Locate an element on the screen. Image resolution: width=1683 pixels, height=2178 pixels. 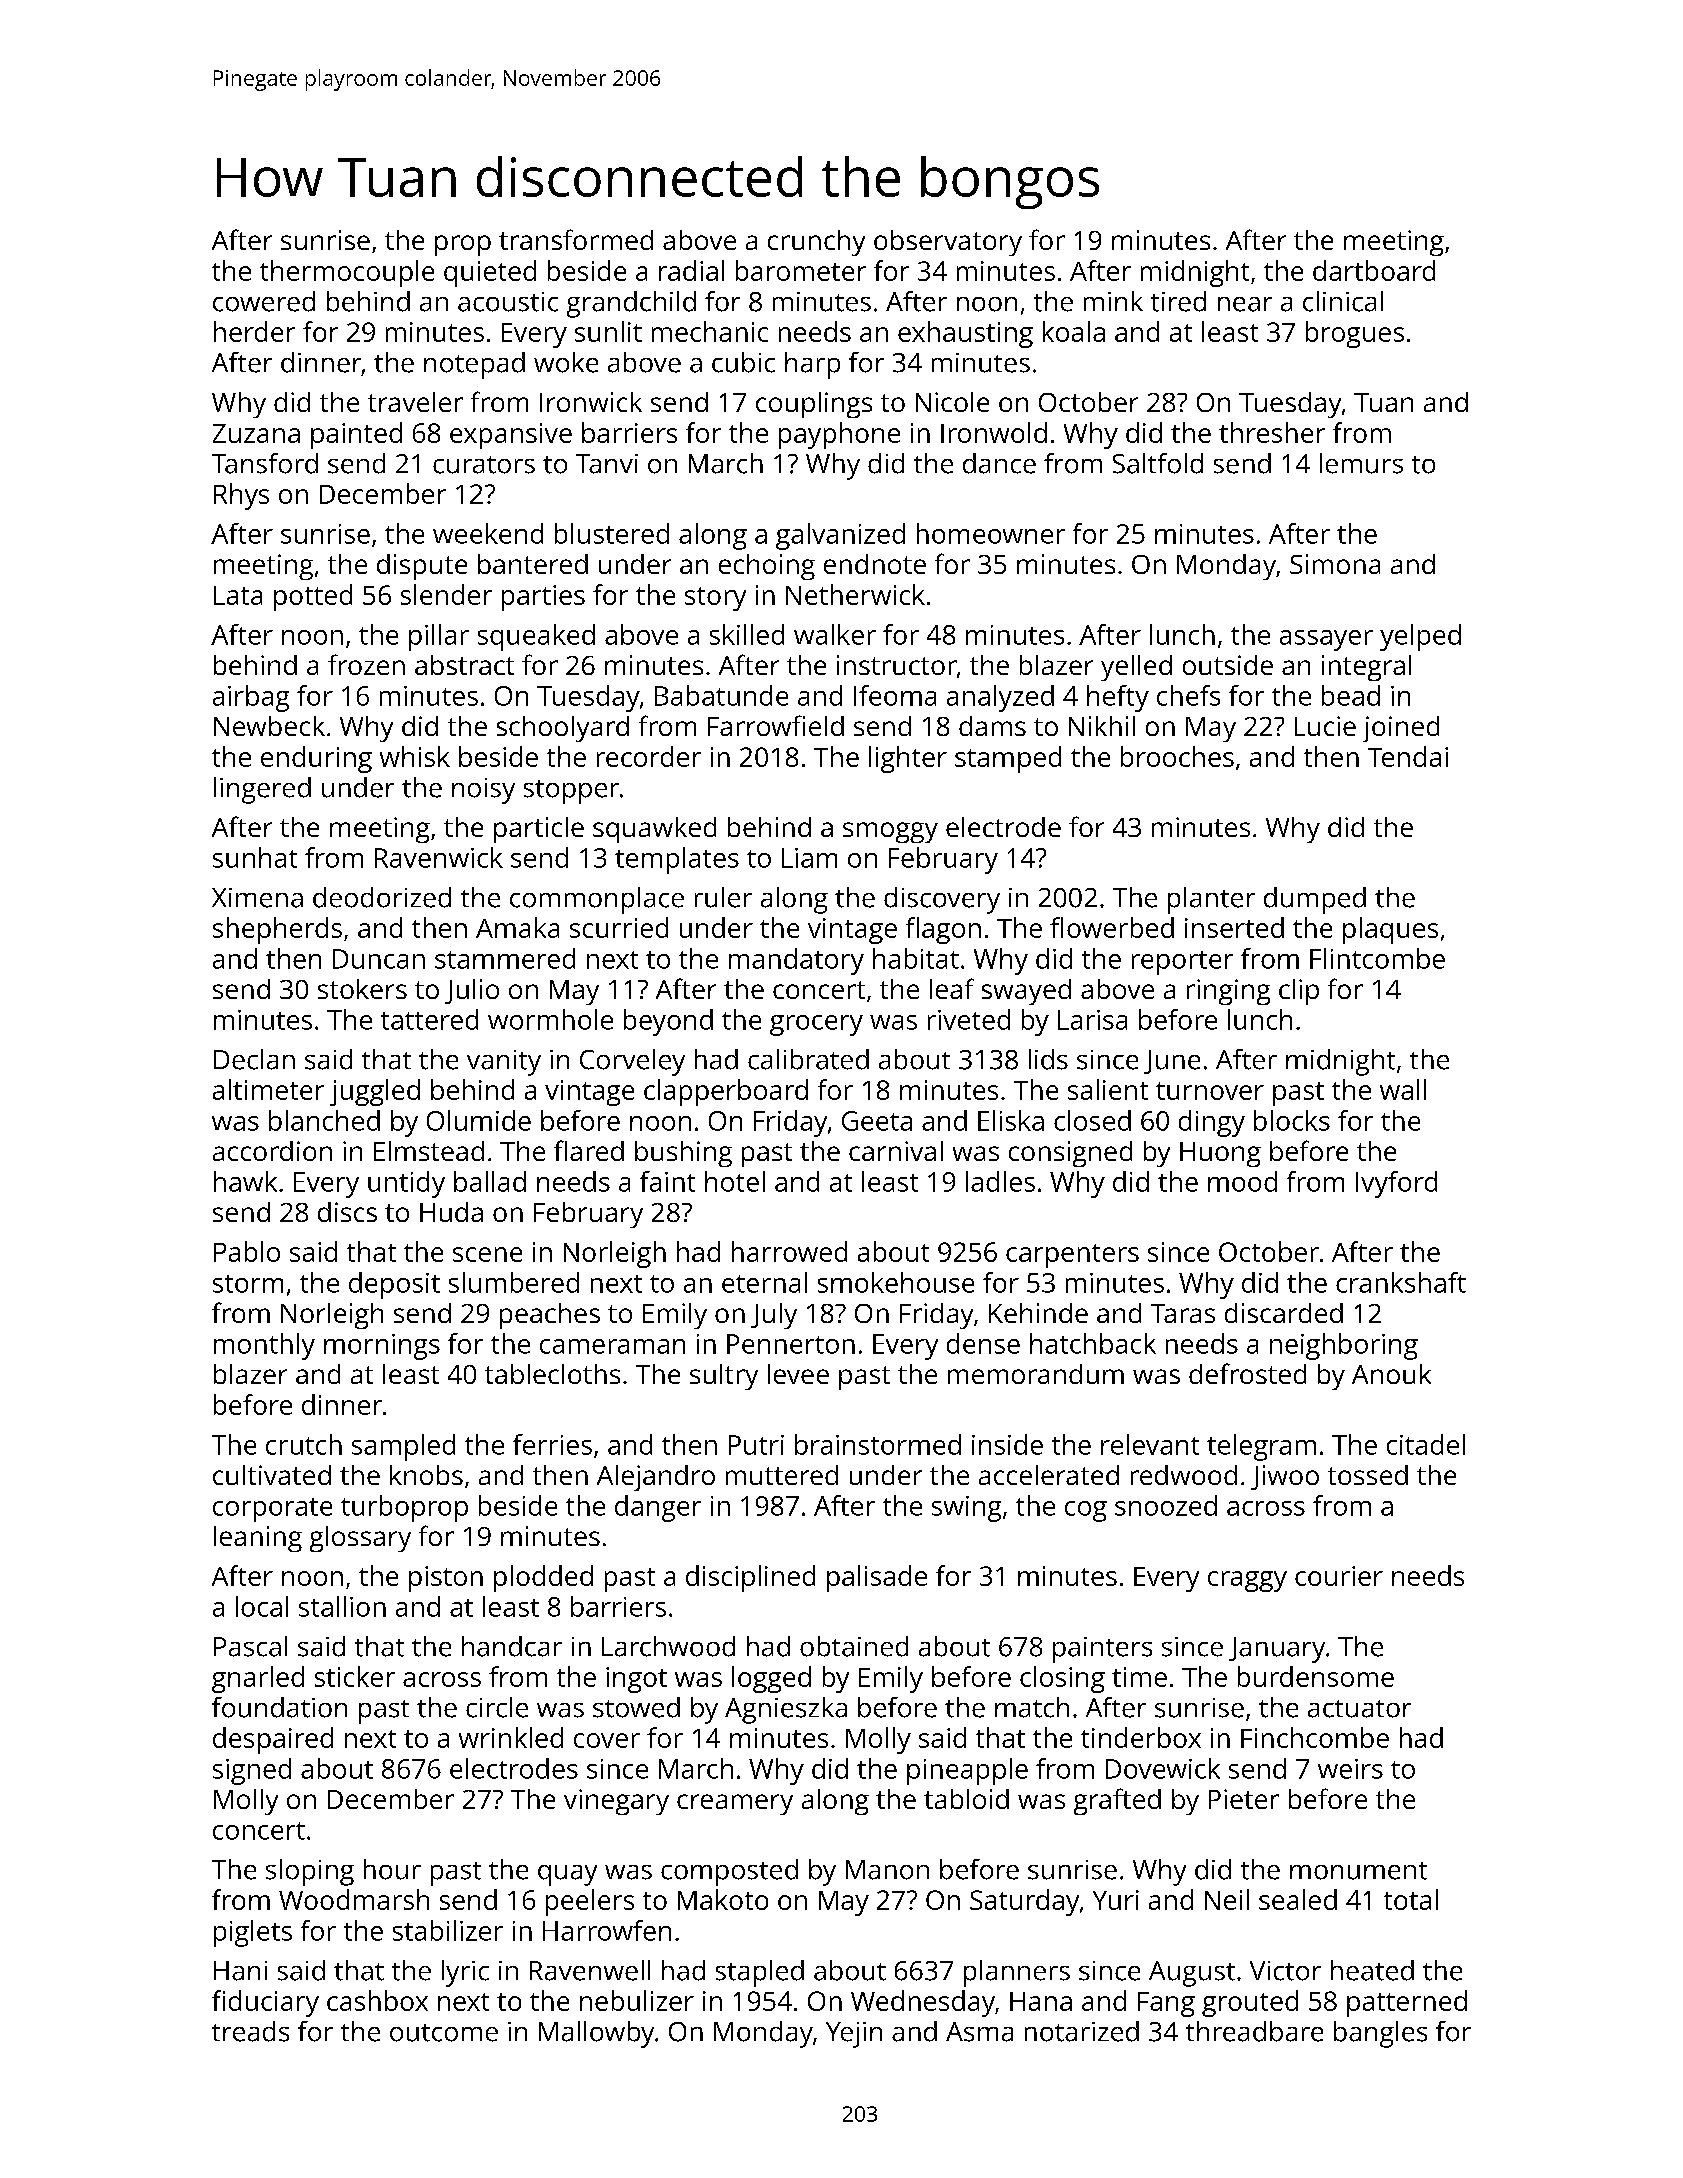
echoing is located at coordinates (767, 567).
